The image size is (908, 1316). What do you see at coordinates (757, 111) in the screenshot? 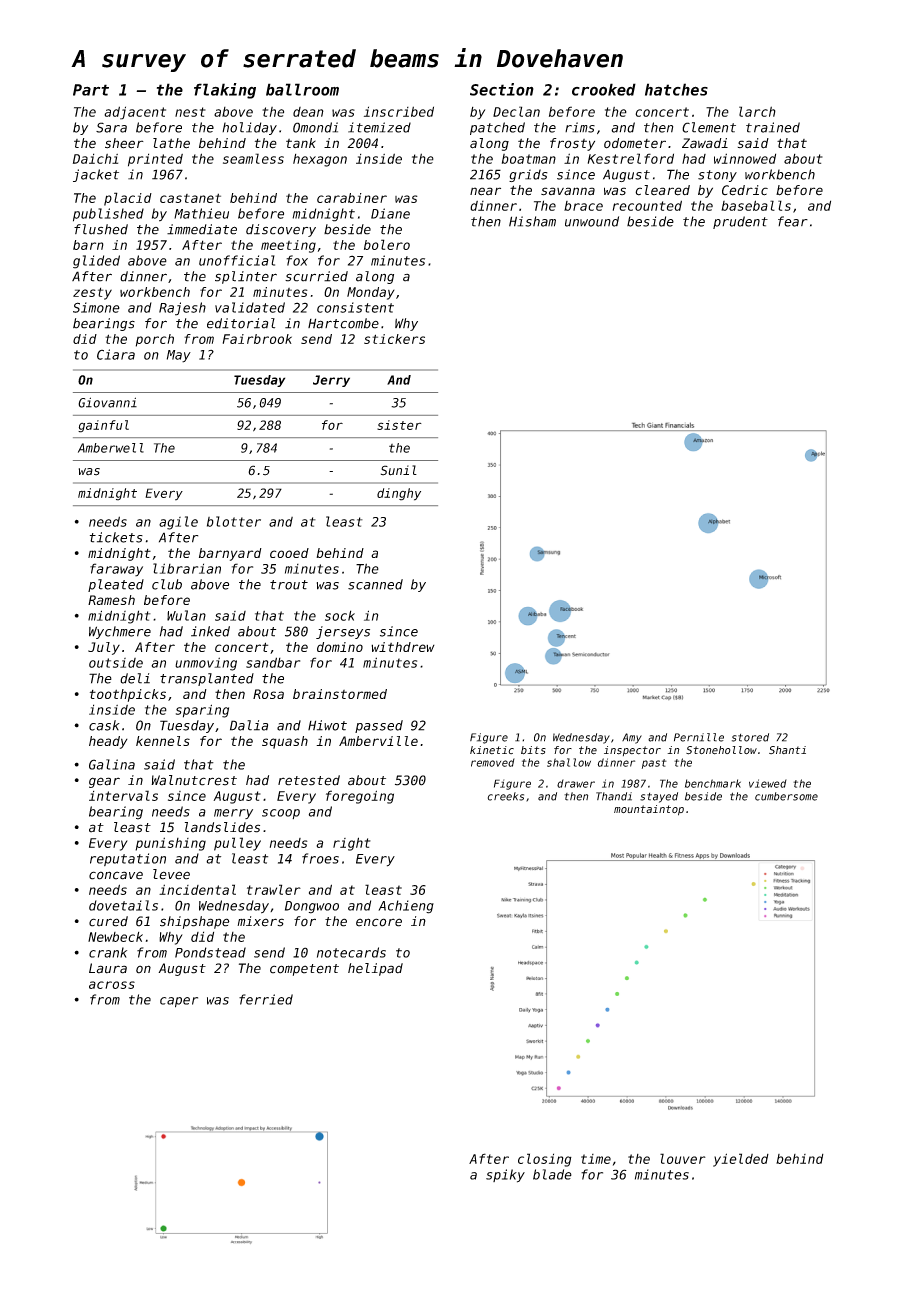
I see `larch` at bounding box center [757, 111].
